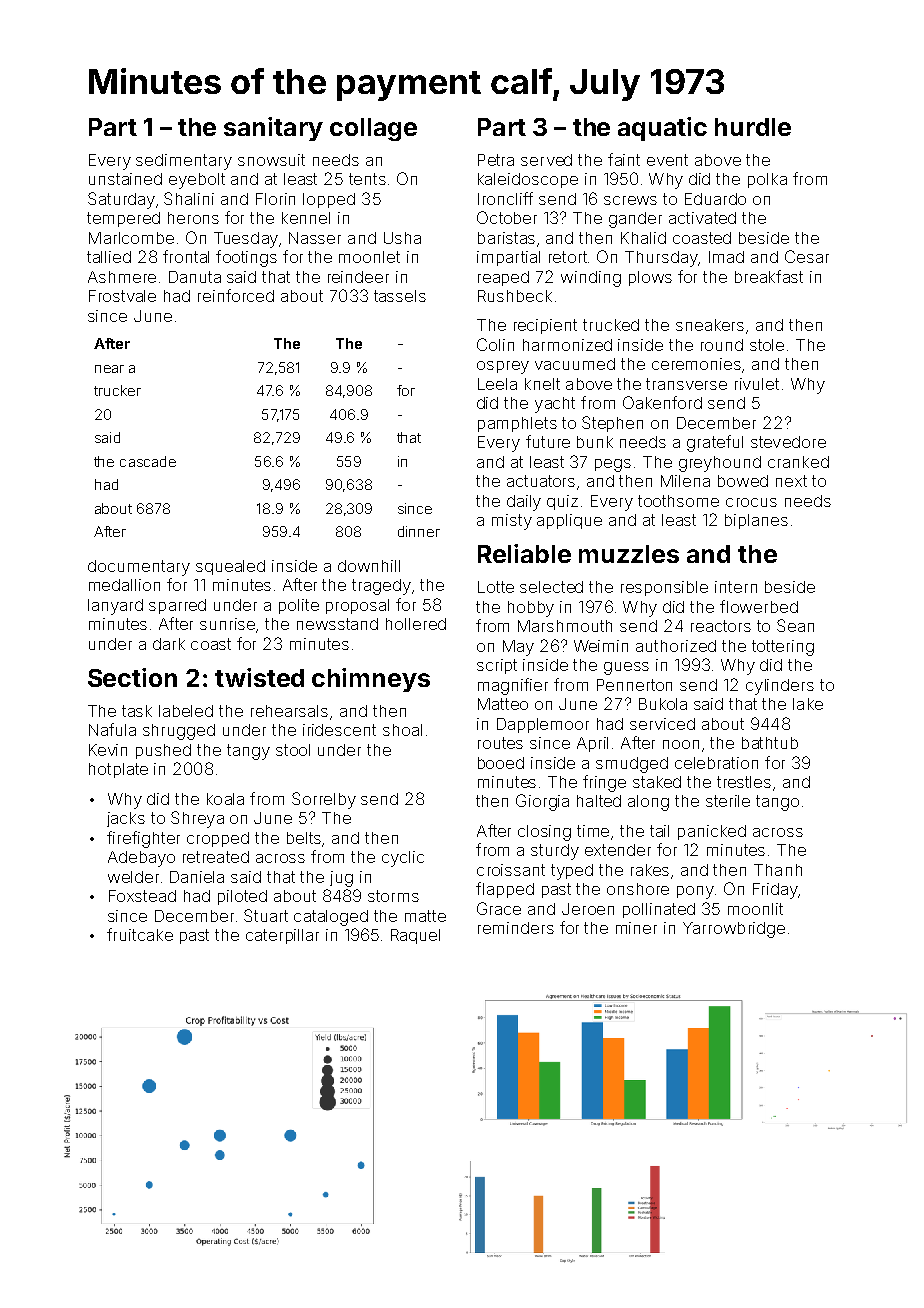 The image size is (924, 1308). What do you see at coordinates (632, 765) in the screenshot?
I see `smudged` at bounding box center [632, 765].
